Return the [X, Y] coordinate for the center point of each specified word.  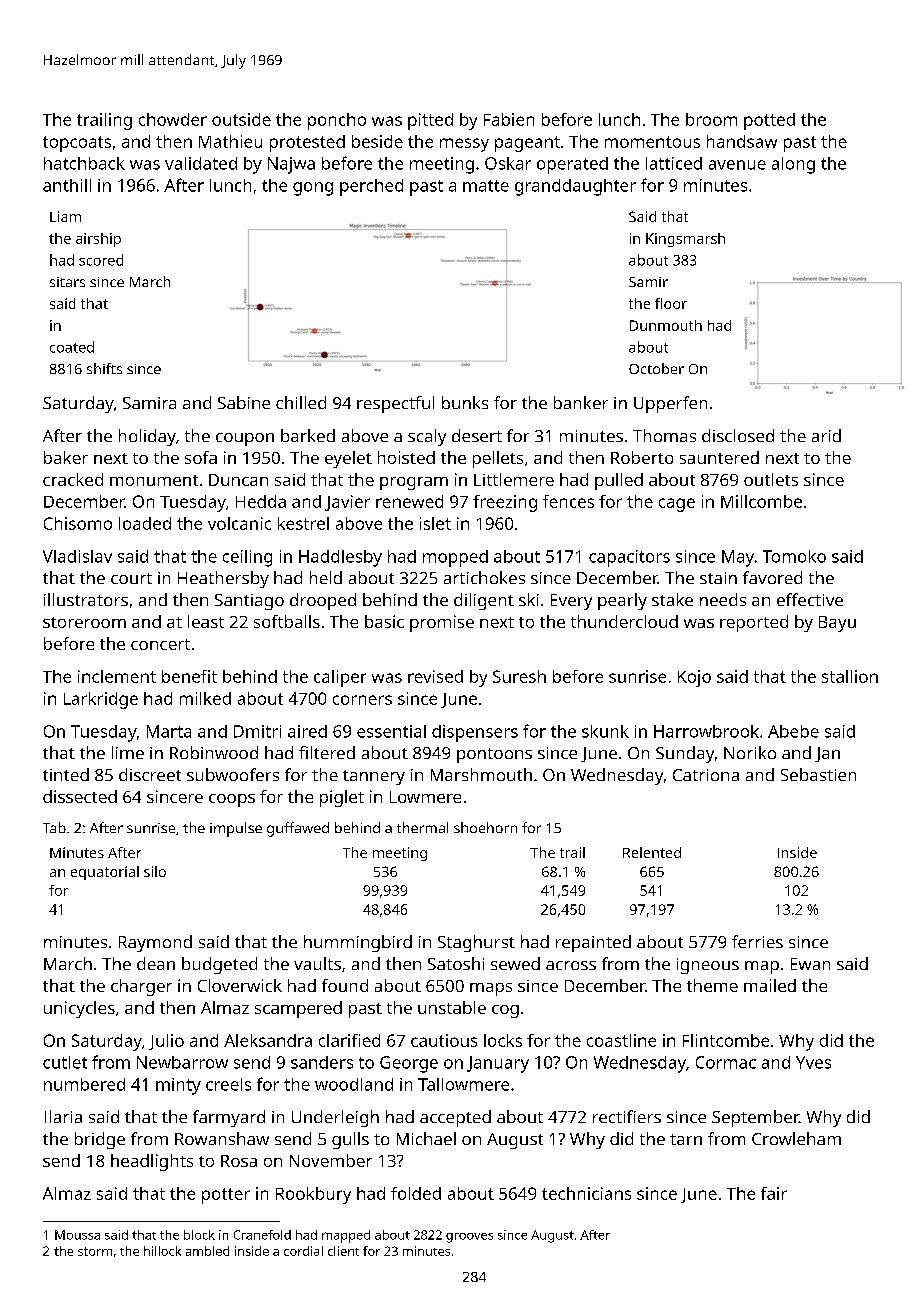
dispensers [475, 733]
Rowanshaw [222, 1138]
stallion [850, 676]
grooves [469, 1238]
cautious [444, 1040]
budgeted [219, 965]
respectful [395, 404]
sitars [67, 282]
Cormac [726, 1062]
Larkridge [101, 700]
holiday [147, 437]
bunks [465, 402]
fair [774, 1193]
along [793, 165]
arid [826, 435]
